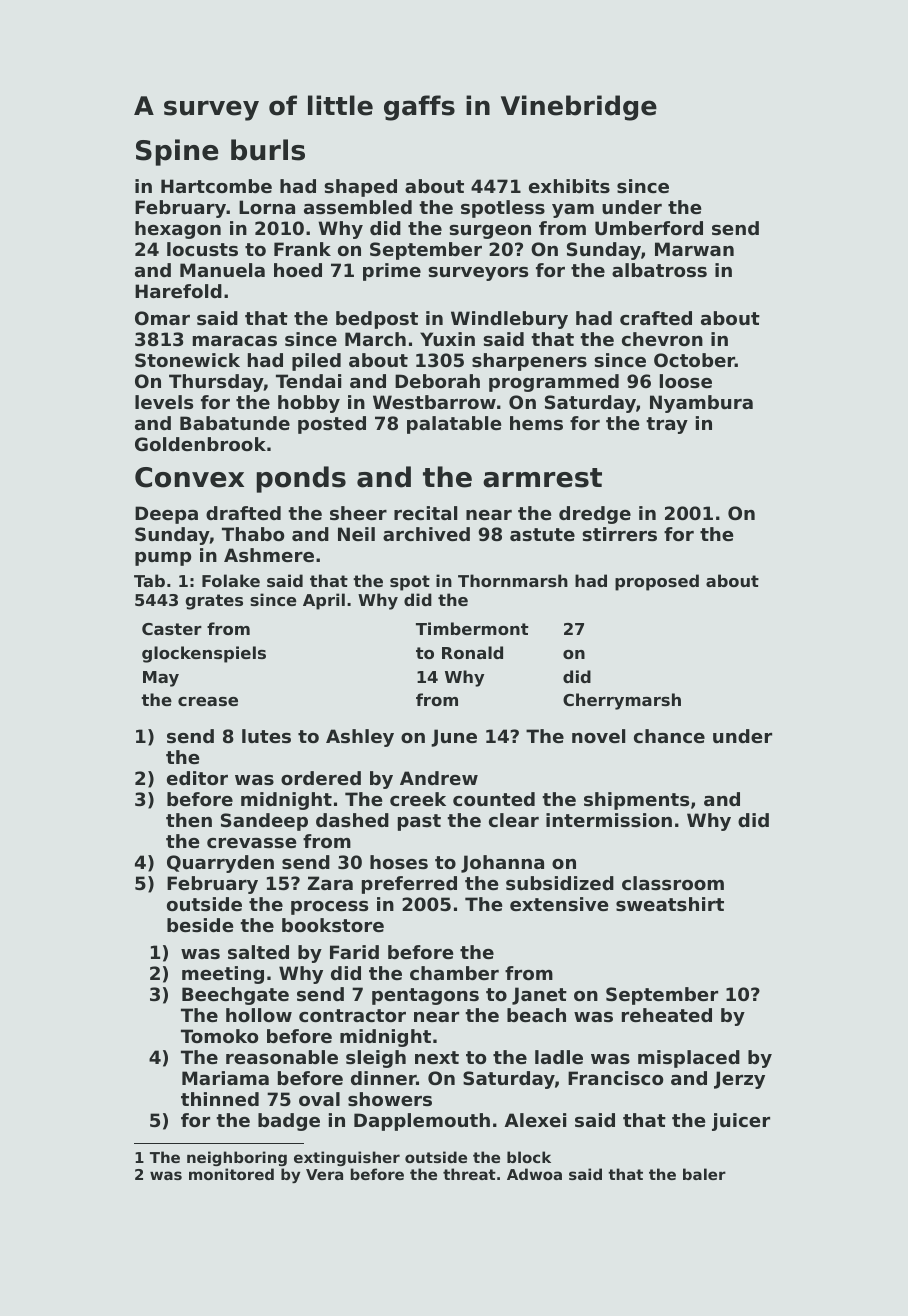  I want to click on Spine, so click(177, 152).
